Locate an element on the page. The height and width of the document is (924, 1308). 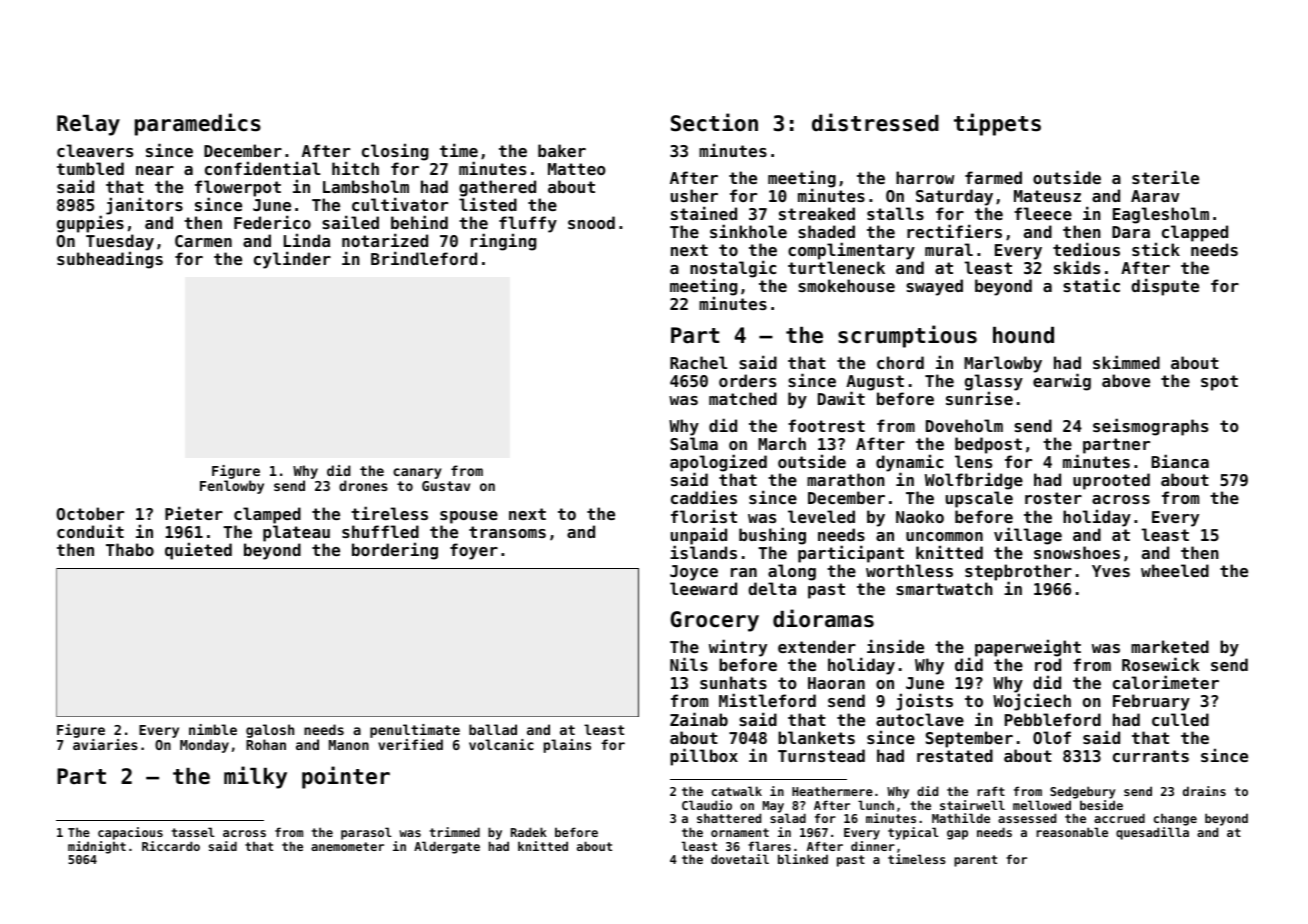
plateau is located at coordinates (296, 533).
